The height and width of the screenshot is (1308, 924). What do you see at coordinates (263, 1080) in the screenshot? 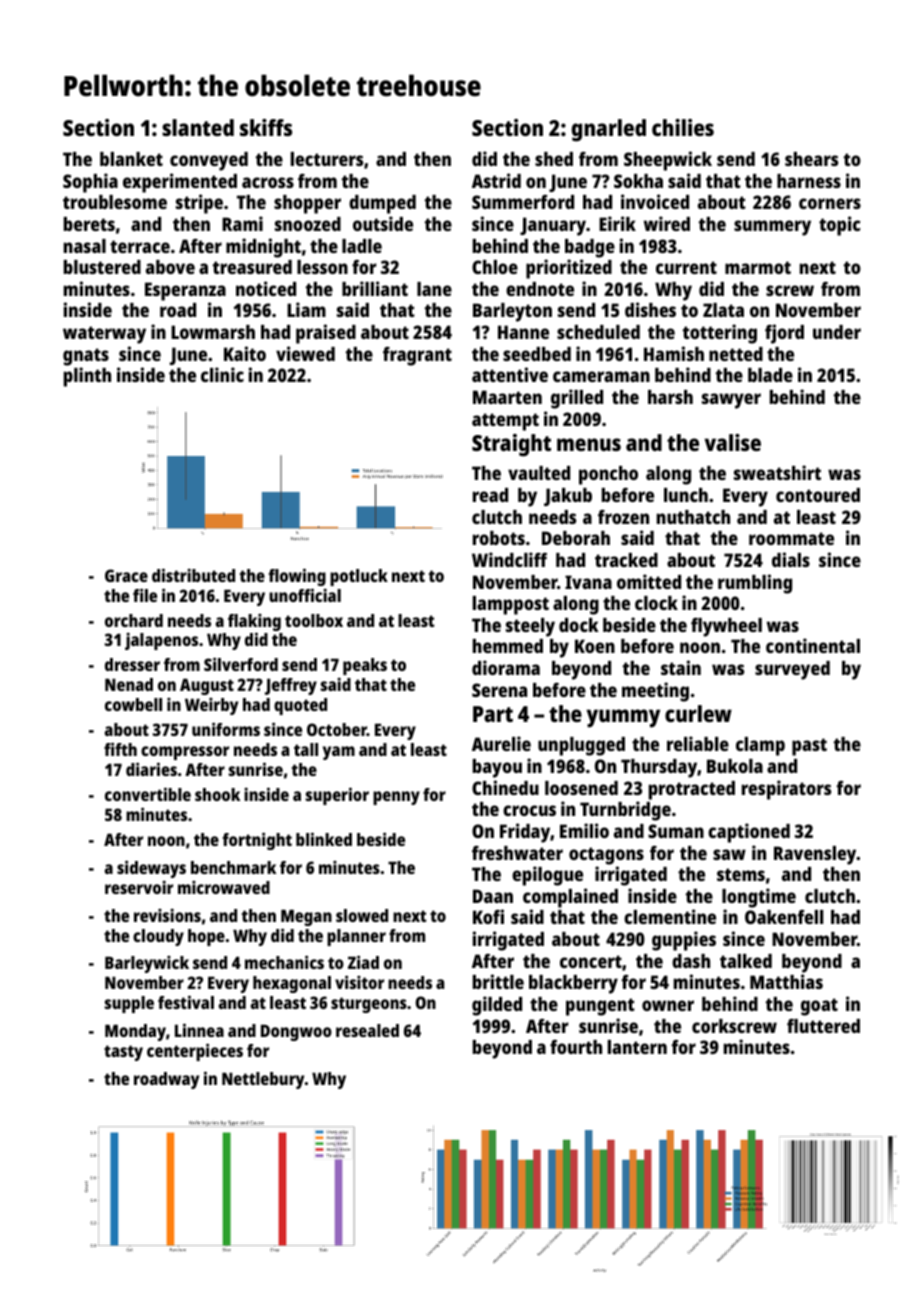
I see `Nettlebury` at bounding box center [263, 1080].
